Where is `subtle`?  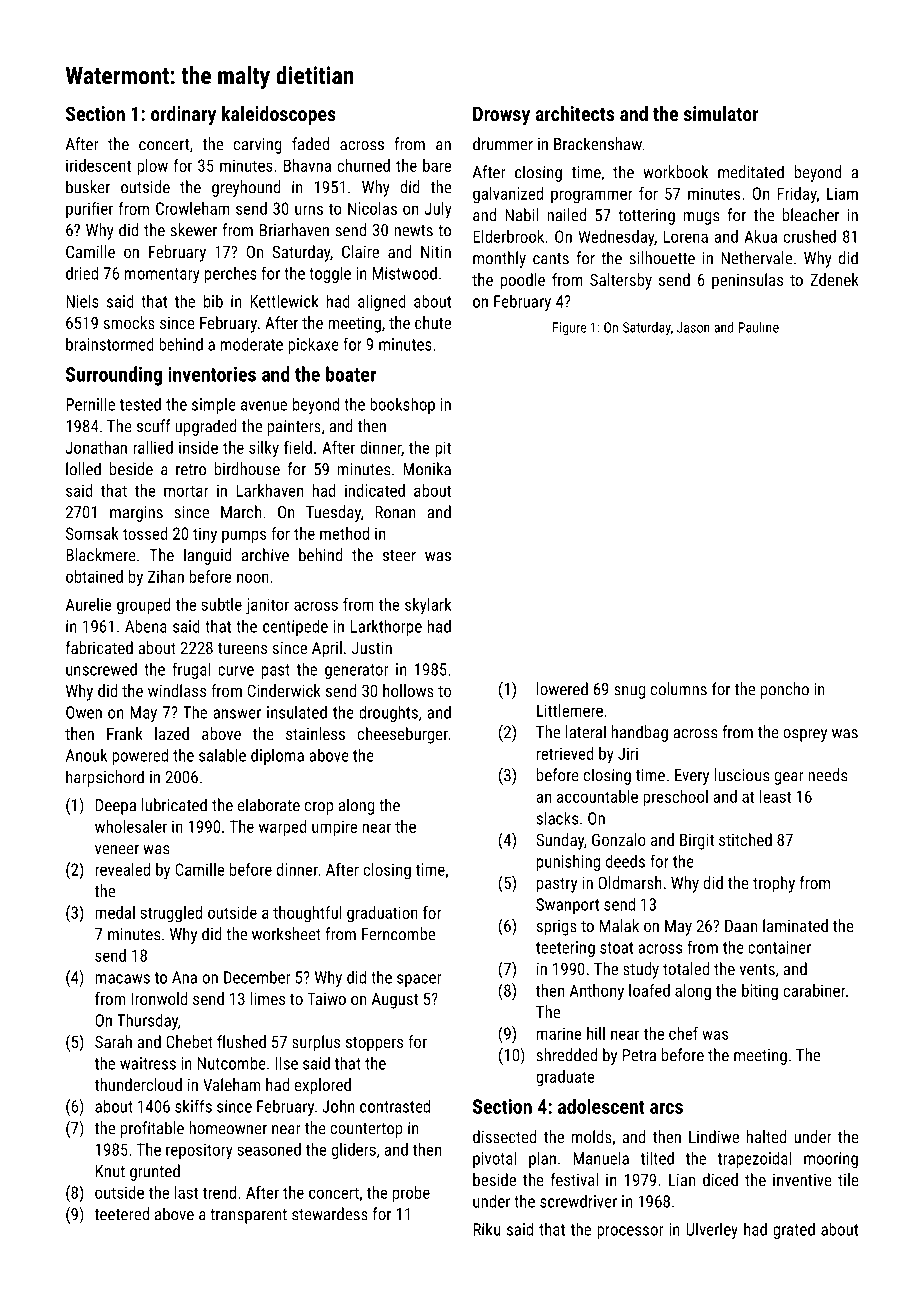
subtle is located at coordinates (221, 604).
